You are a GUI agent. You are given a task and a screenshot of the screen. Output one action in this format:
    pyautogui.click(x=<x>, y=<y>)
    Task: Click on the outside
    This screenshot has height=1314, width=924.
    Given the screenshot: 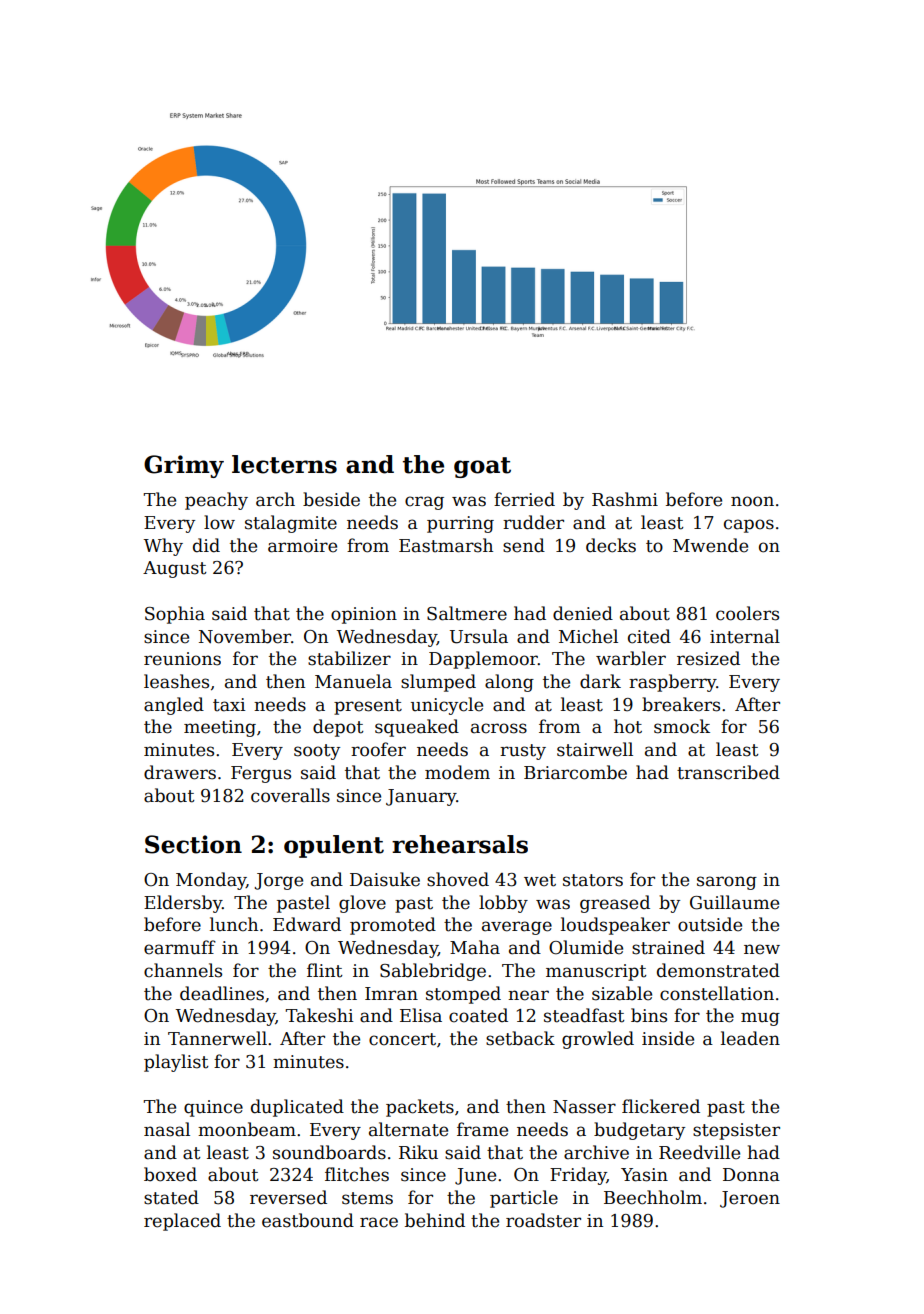 What is the action you would take?
    pyautogui.click(x=710, y=924)
